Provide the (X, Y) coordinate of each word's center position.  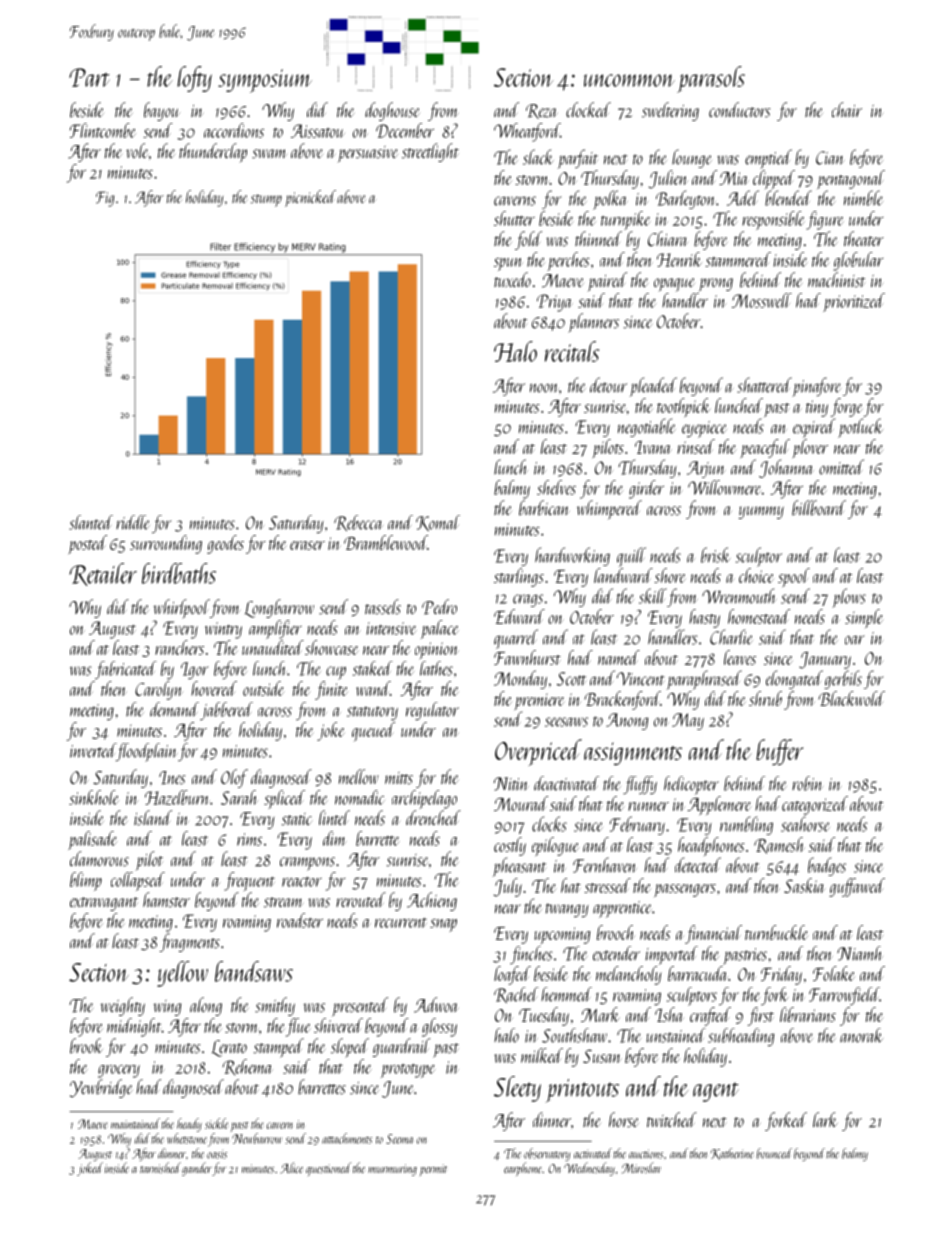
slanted (91, 522)
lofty (194, 79)
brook (86, 1046)
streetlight (430, 152)
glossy (439, 1027)
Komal (438, 523)
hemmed (566, 994)
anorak (861, 1035)
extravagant (104, 904)
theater (864, 239)
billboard (819, 508)
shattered (764, 385)
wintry (223, 630)
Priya (555, 303)
